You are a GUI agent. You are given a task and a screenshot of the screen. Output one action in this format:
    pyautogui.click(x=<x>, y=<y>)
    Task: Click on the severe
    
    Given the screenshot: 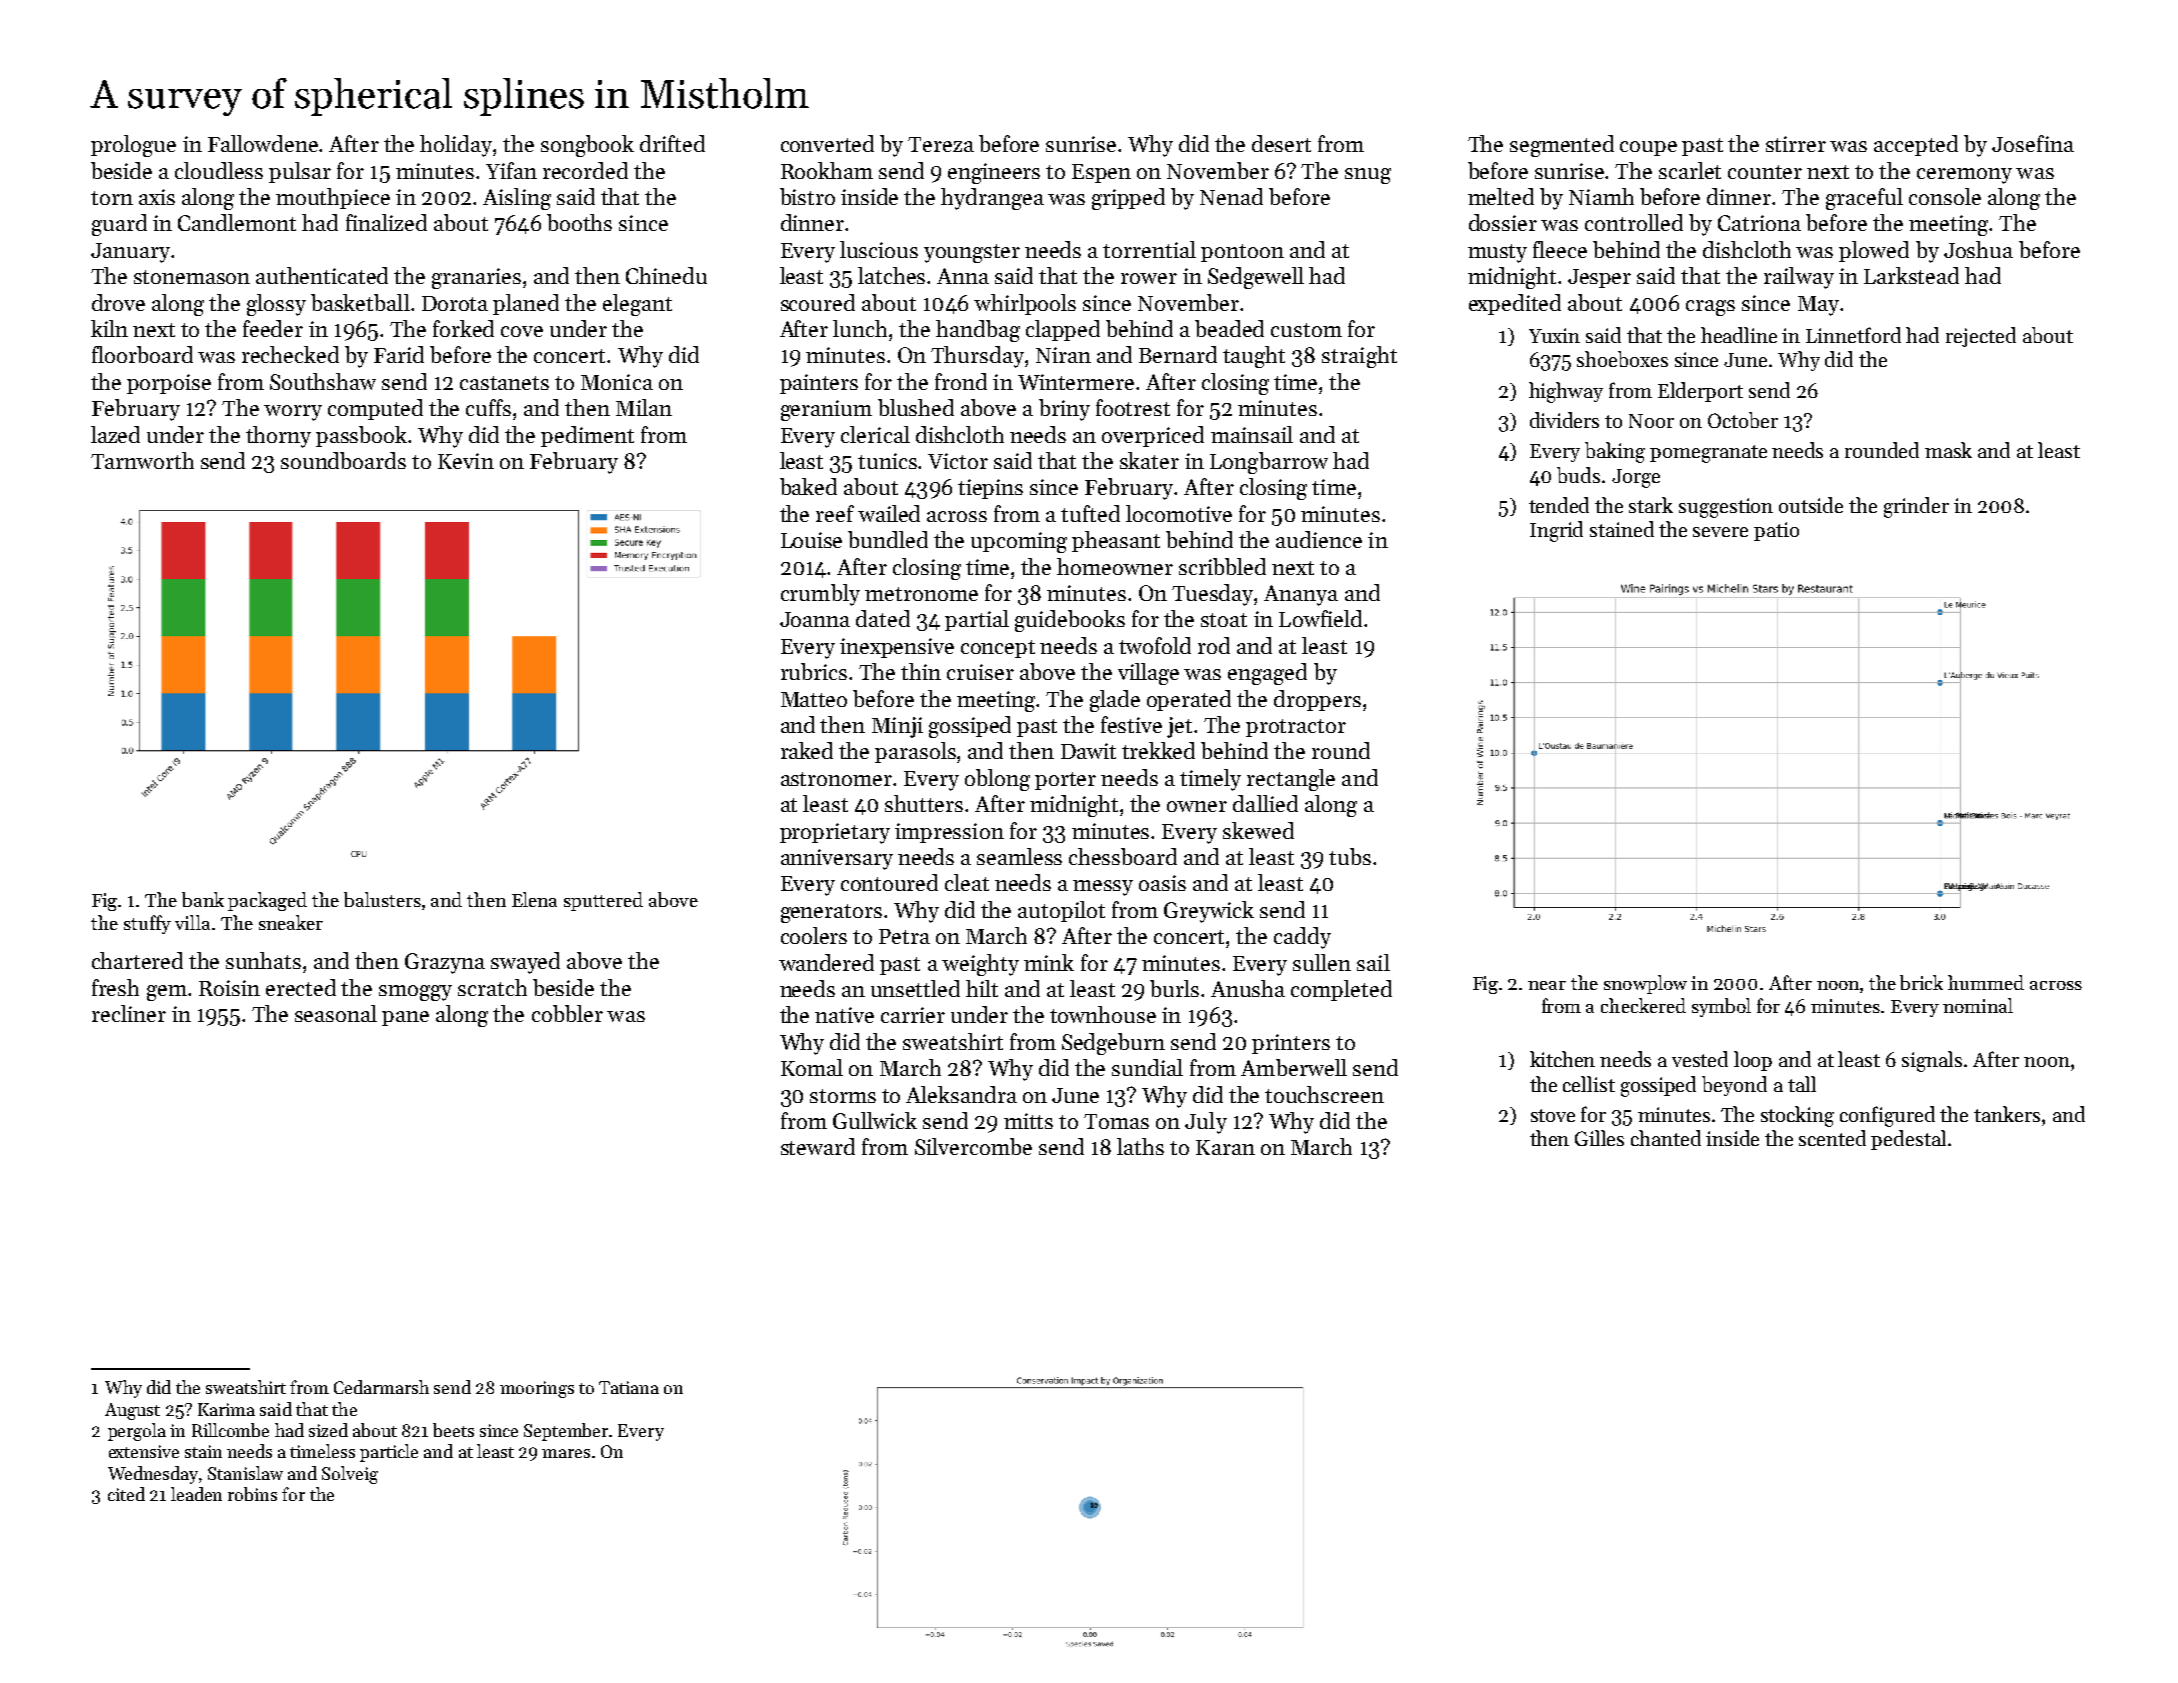 What is the action you would take?
    pyautogui.click(x=1720, y=532)
